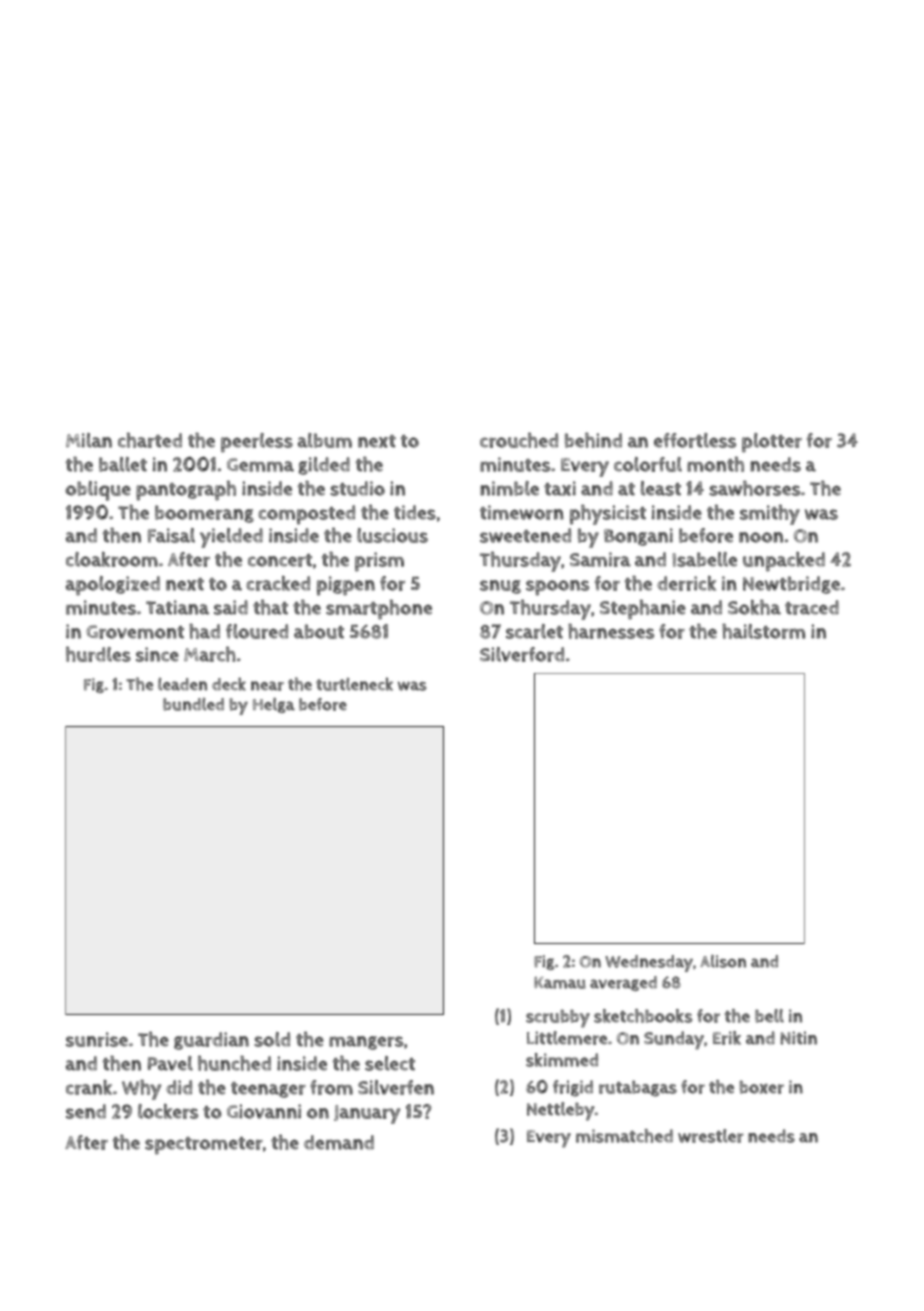  What do you see at coordinates (86, 1111) in the screenshot?
I see `send` at bounding box center [86, 1111].
